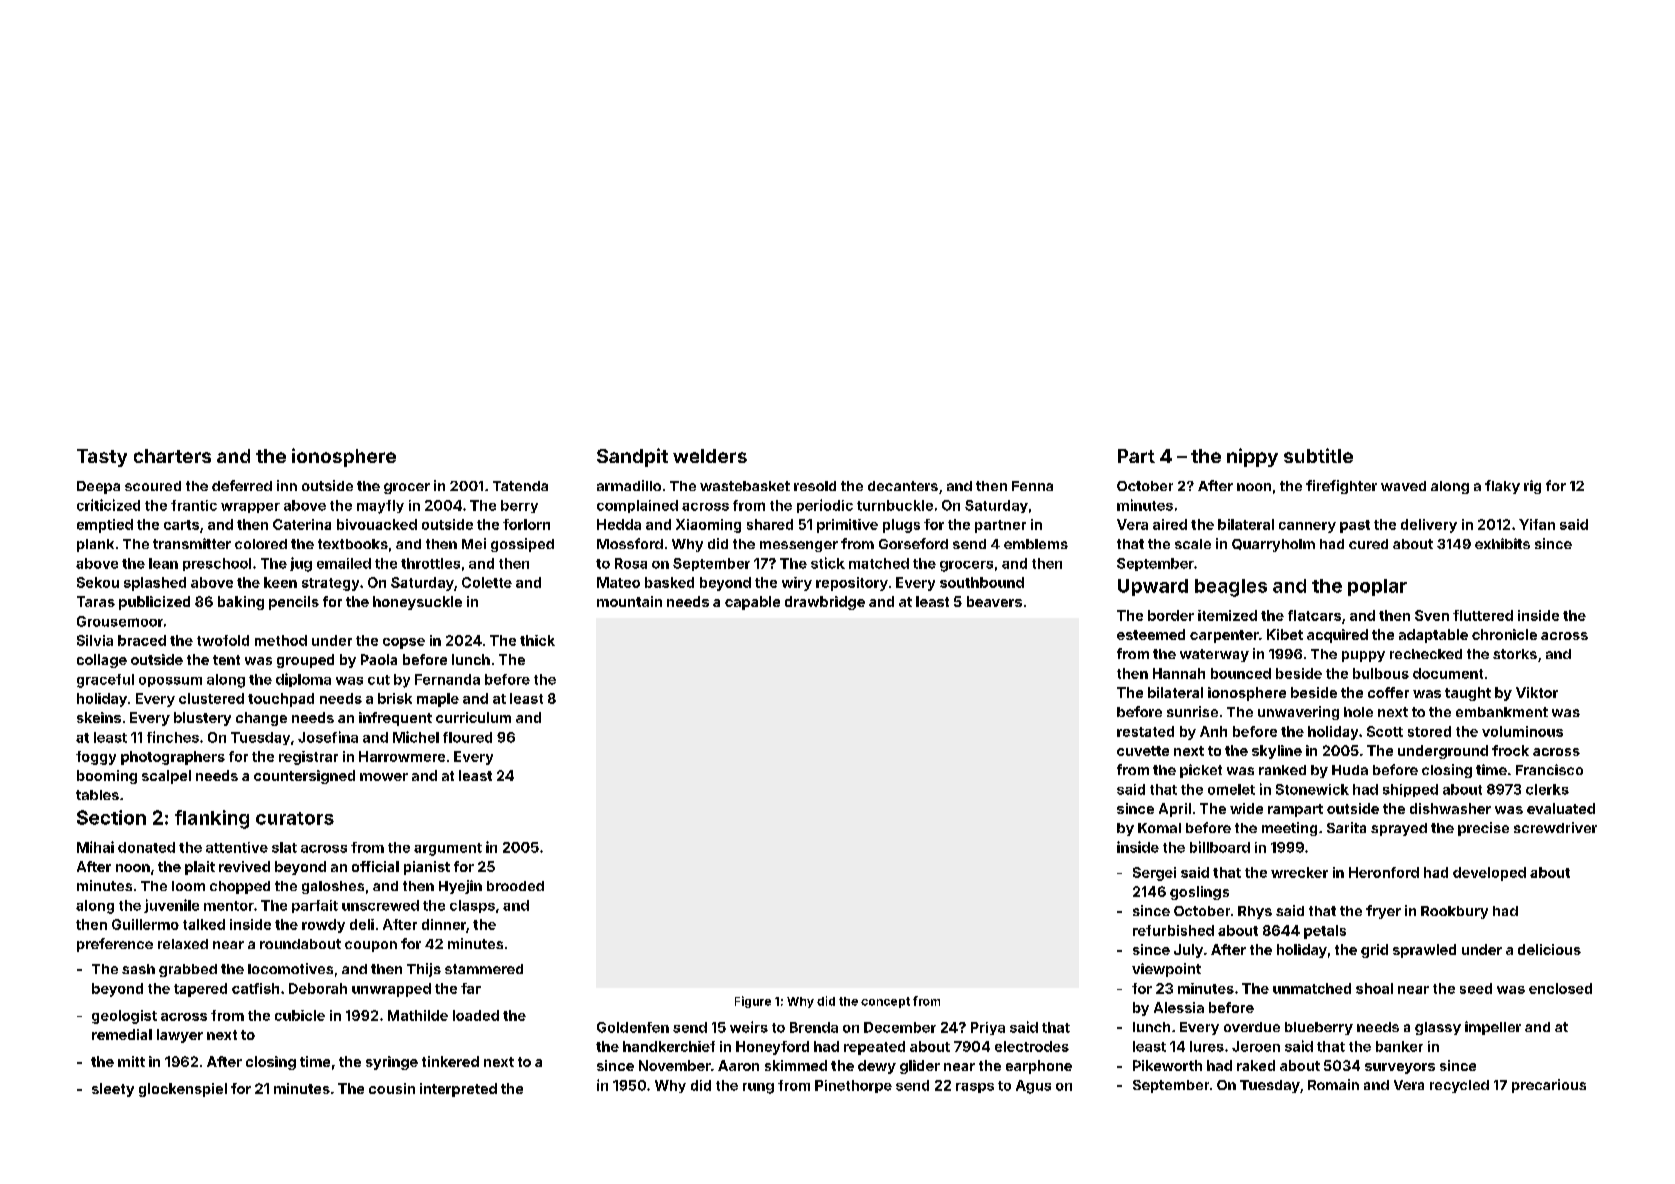 The width and height of the document is (1675, 1184). Describe the element at coordinates (95, 847) in the document. I see `Mihai` at that location.
